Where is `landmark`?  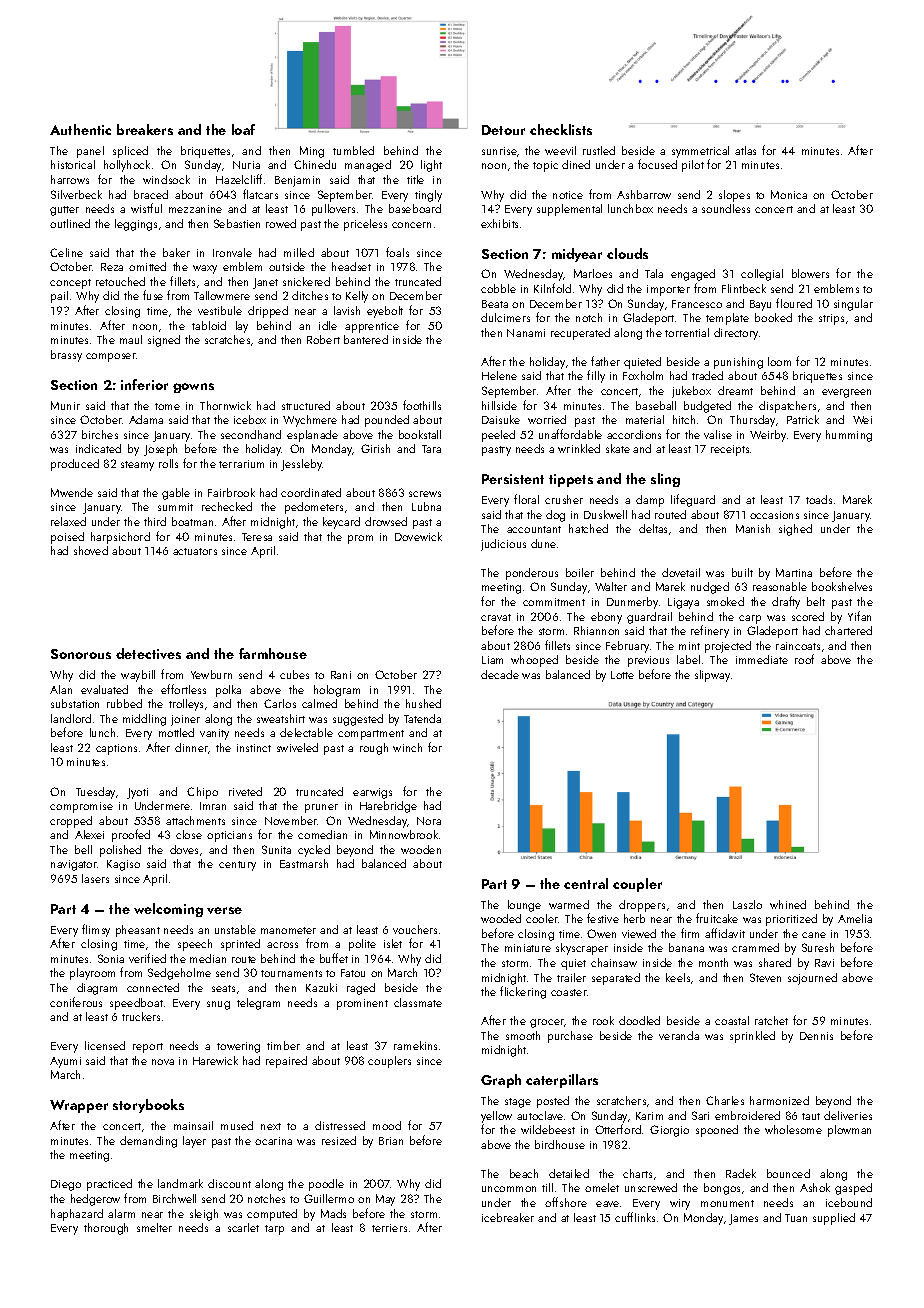 landmark is located at coordinates (180, 1183).
